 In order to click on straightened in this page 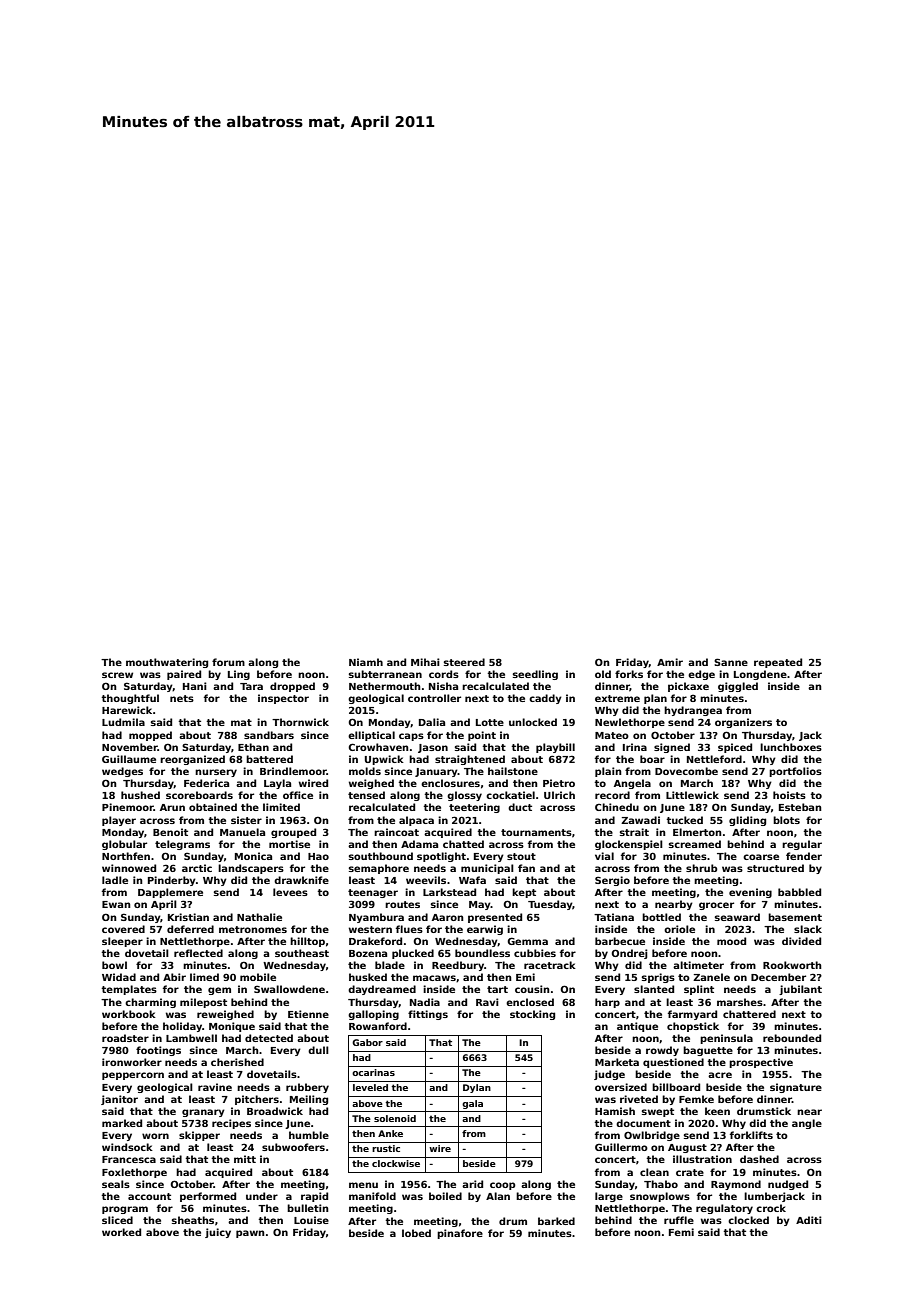, I will do `click(470, 760)`.
